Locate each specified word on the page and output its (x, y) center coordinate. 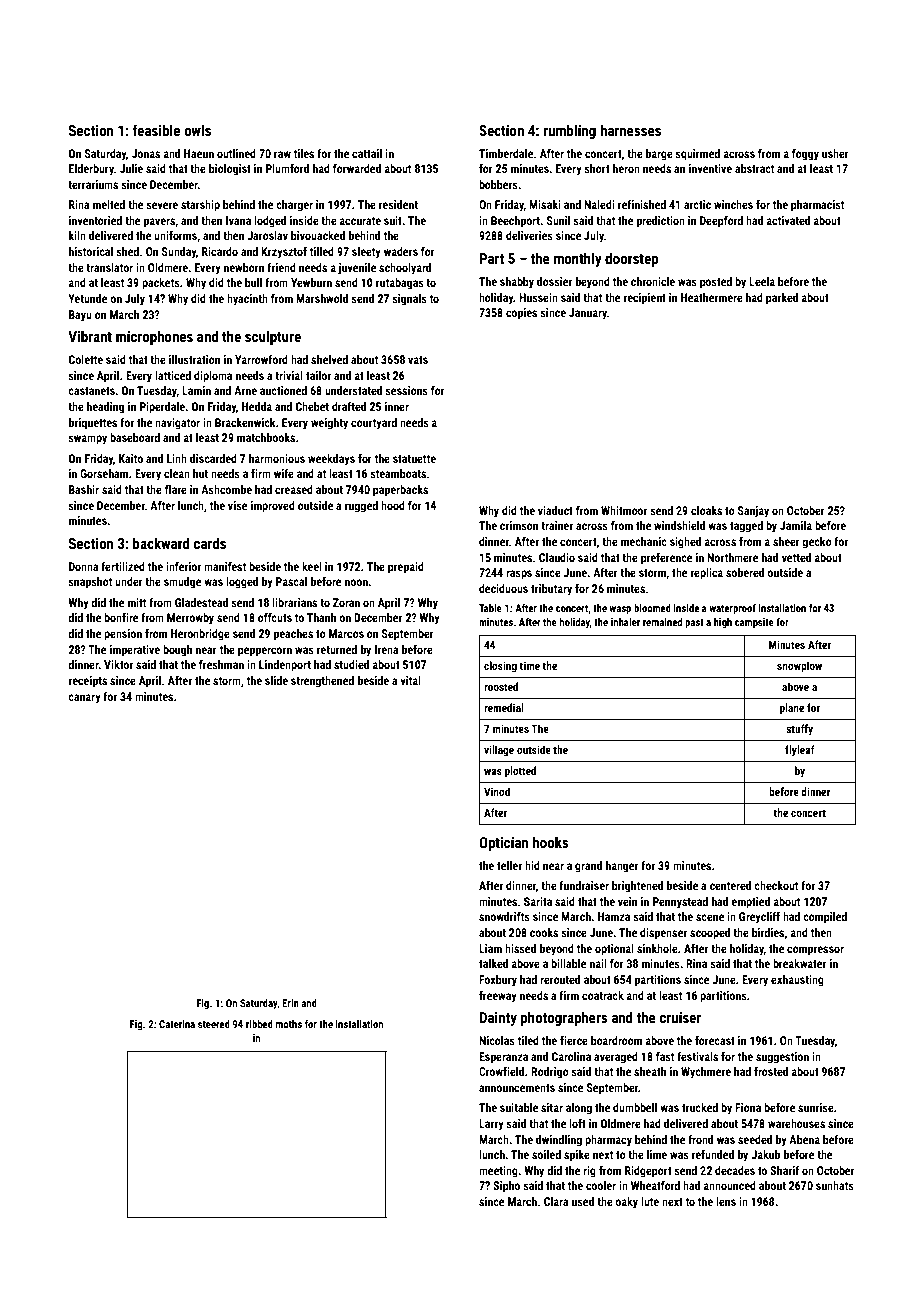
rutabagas (400, 284)
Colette (86, 359)
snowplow (799, 667)
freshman (221, 664)
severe (162, 205)
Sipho (506, 1187)
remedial (504, 707)
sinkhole (657, 948)
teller (509, 865)
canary (84, 699)
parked (782, 299)
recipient (645, 299)
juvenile (357, 269)
